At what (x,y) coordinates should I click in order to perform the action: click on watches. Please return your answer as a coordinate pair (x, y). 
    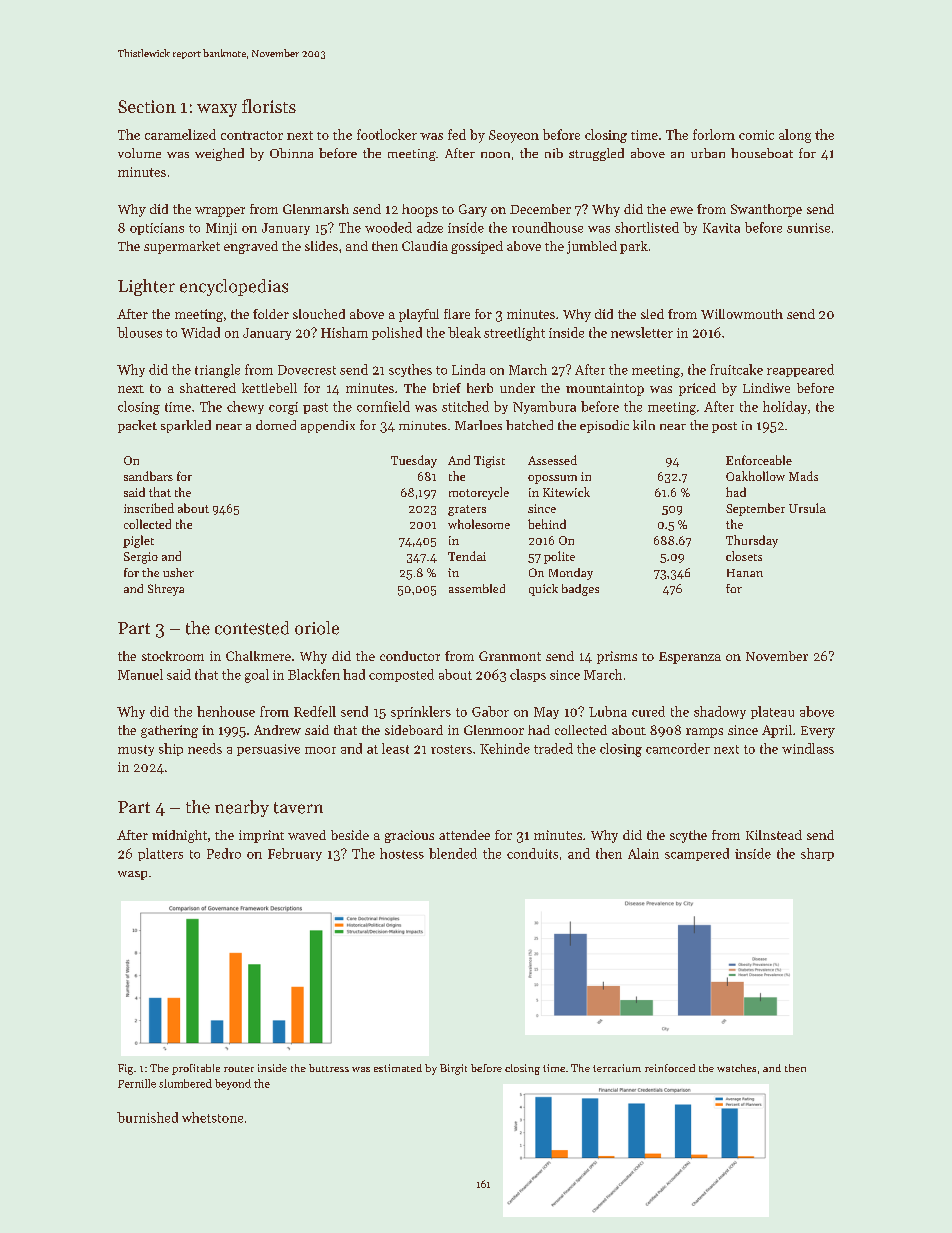
    Looking at the image, I should click on (736, 1068).
